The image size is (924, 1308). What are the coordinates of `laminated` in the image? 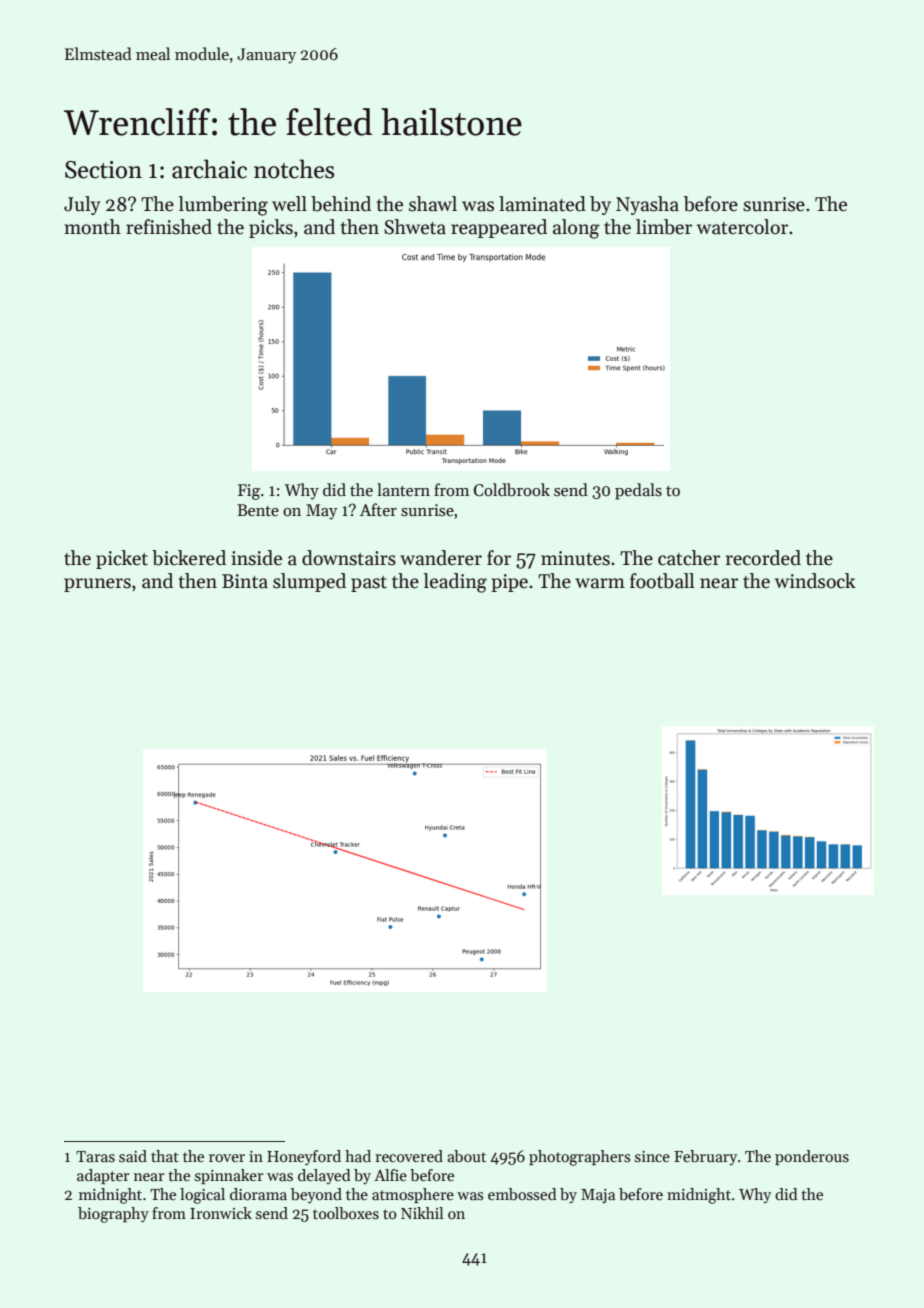 It's located at (542, 204).
